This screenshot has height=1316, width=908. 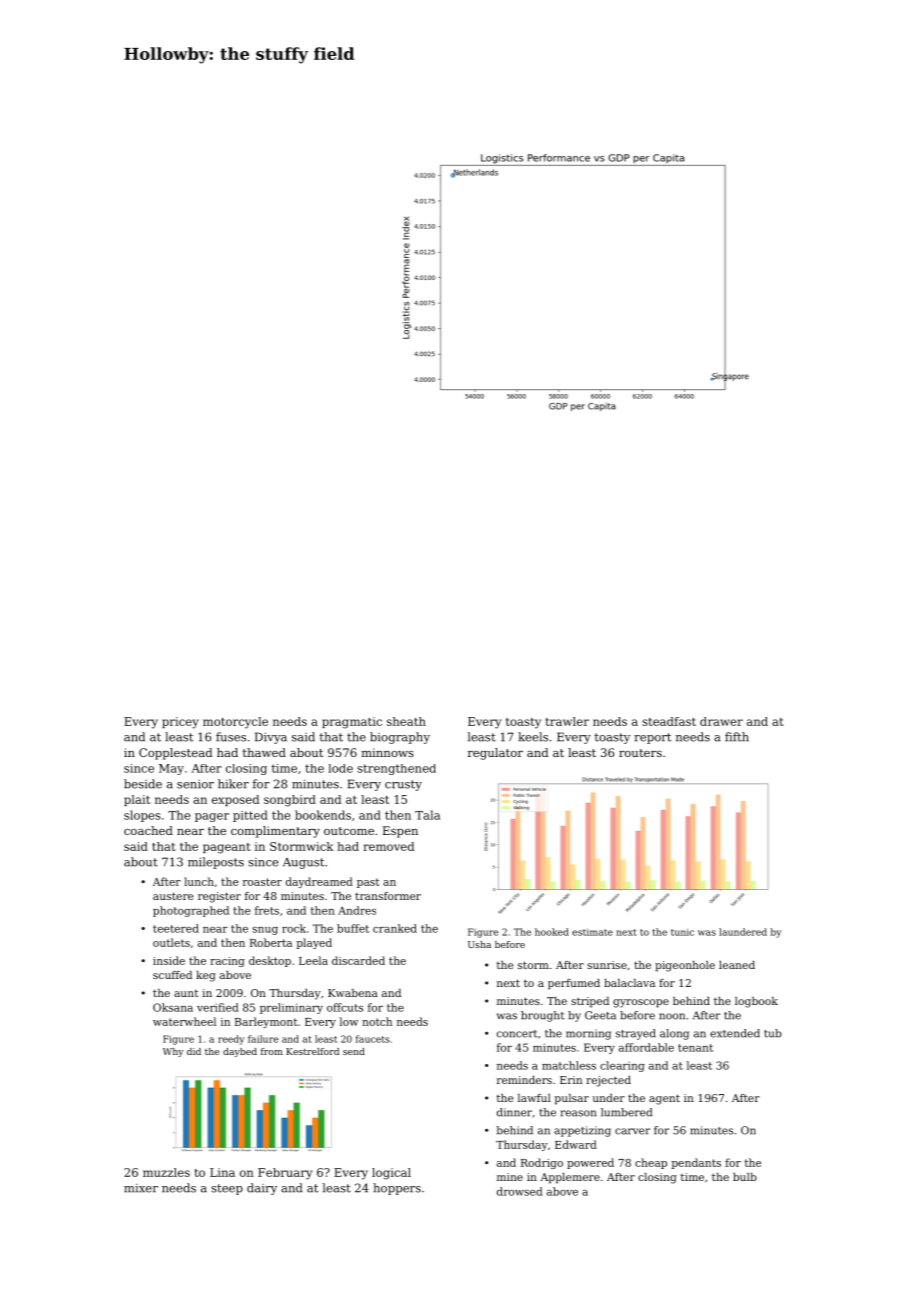 What do you see at coordinates (406, 721) in the screenshot?
I see `sheath` at bounding box center [406, 721].
